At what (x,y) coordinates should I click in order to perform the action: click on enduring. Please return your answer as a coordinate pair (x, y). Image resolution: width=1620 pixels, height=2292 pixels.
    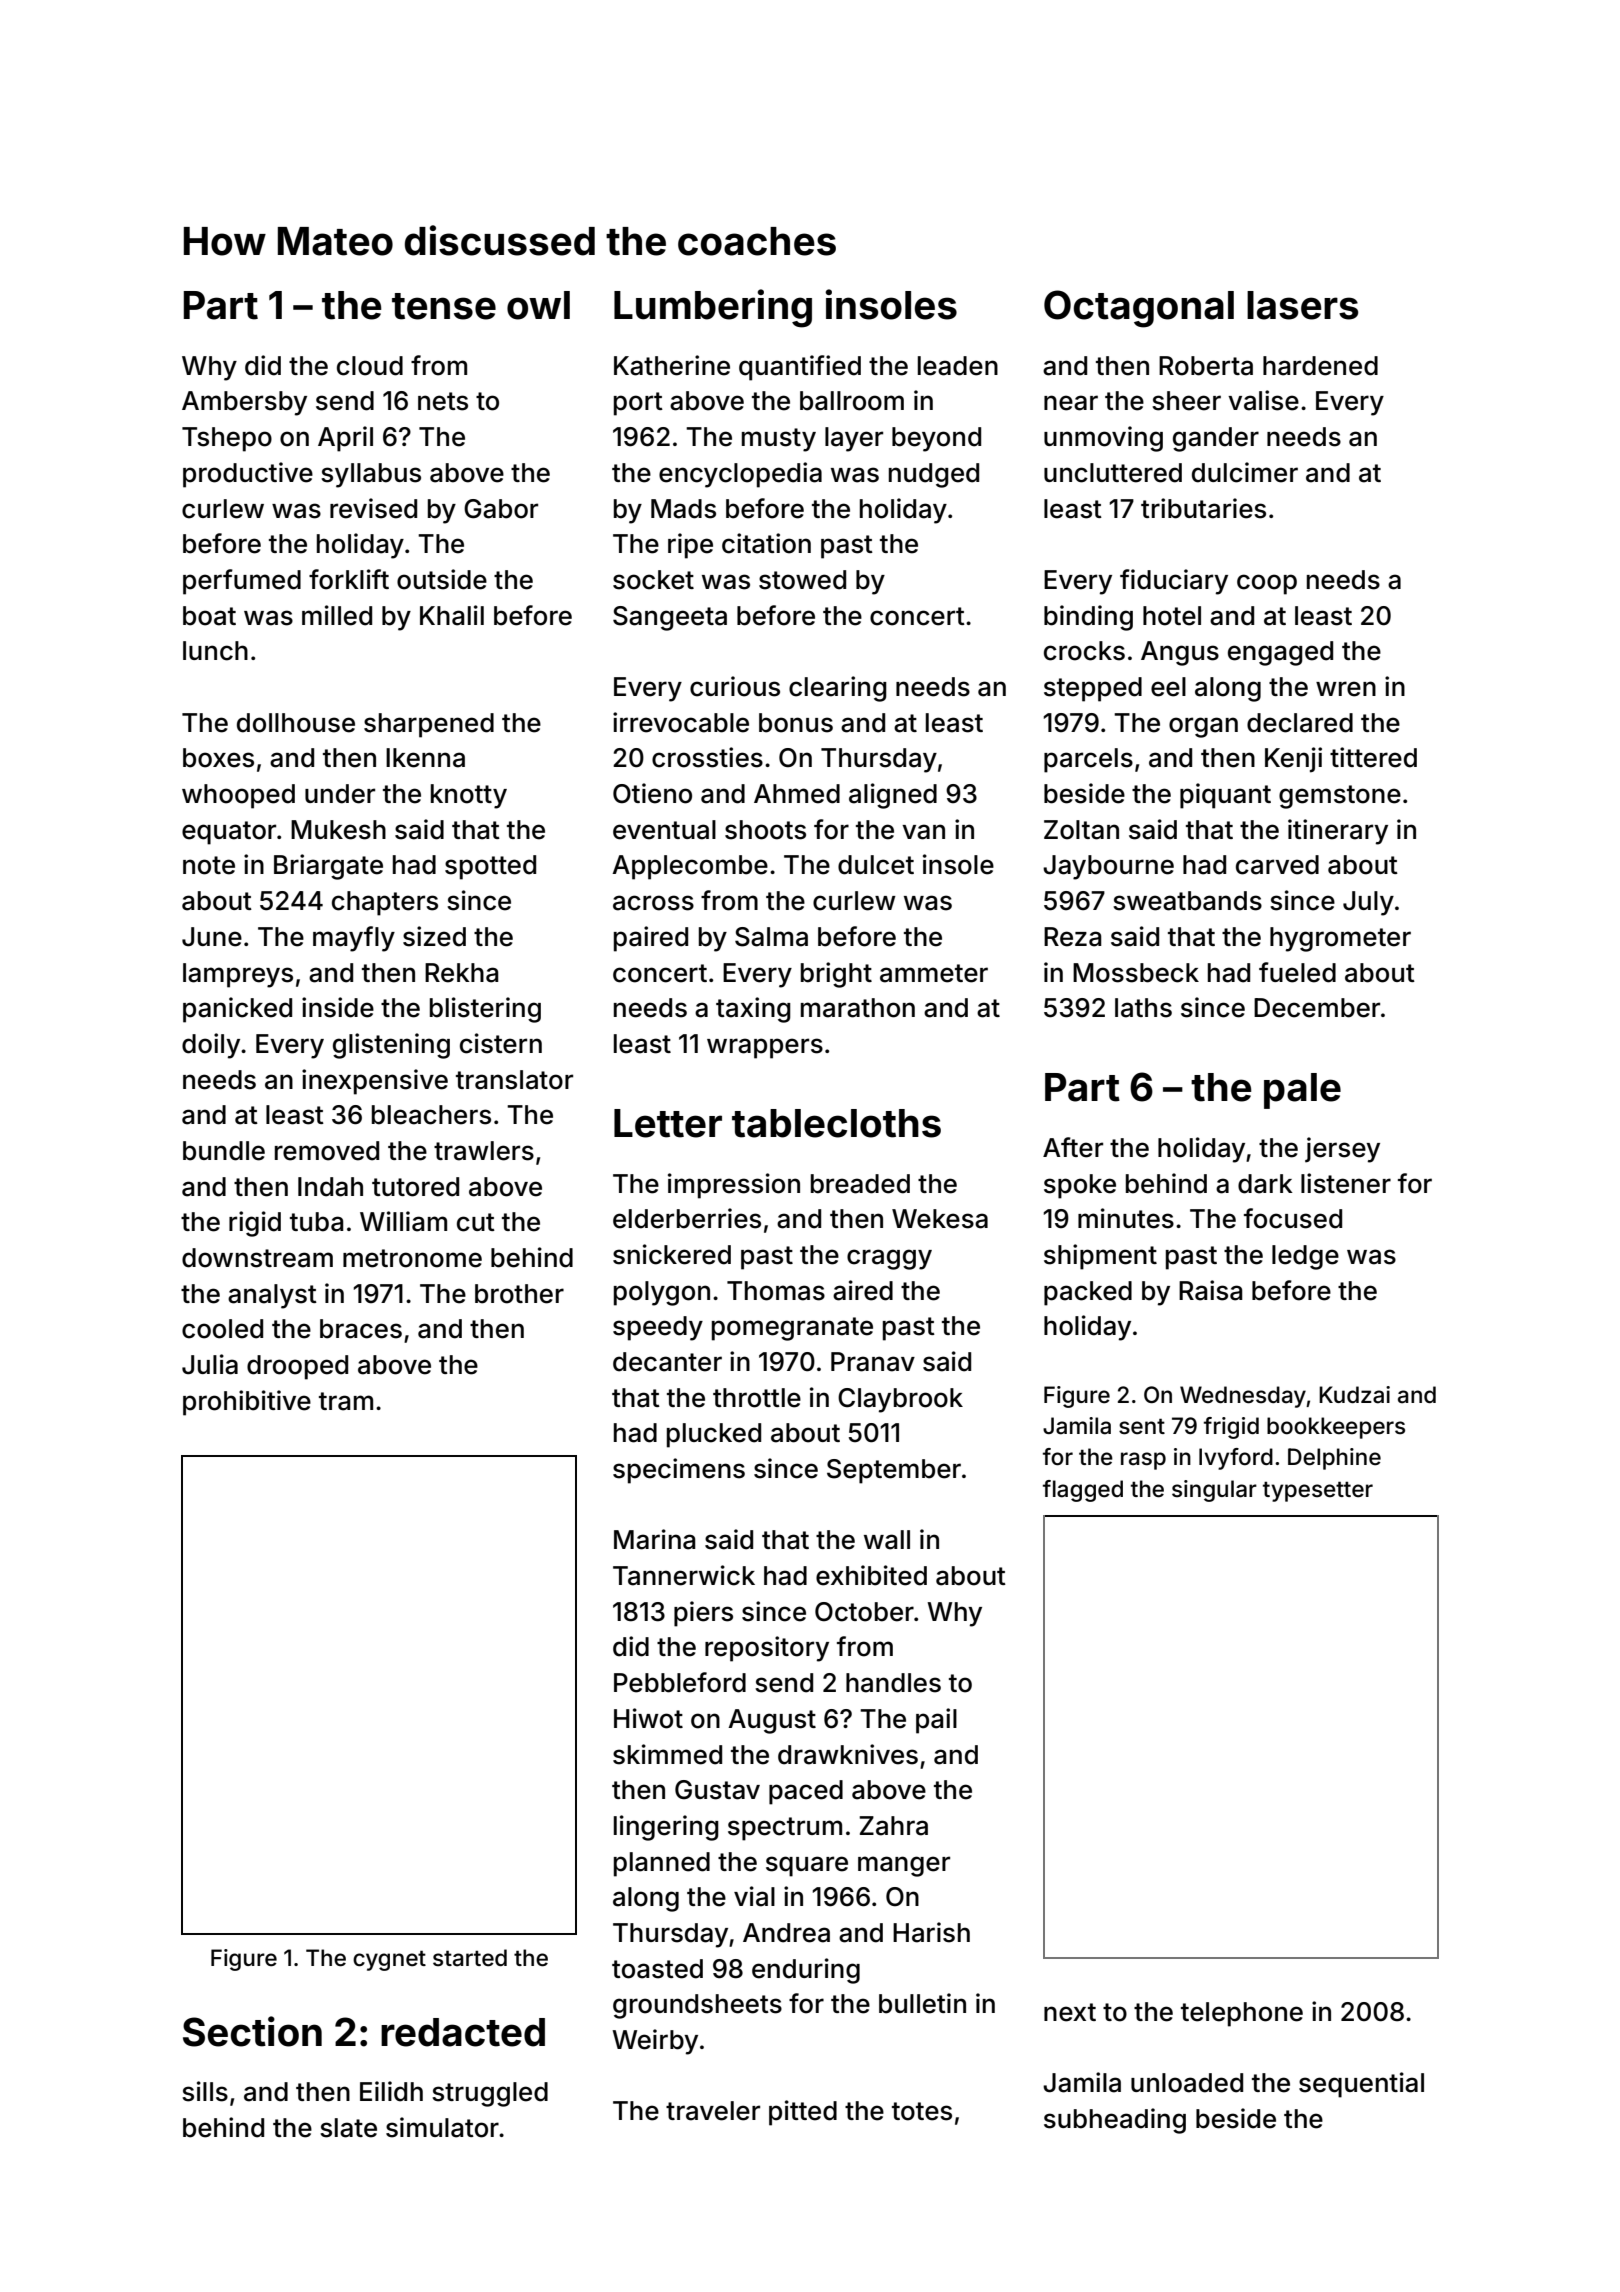
    Looking at the image, I should click on (806, 1971).
